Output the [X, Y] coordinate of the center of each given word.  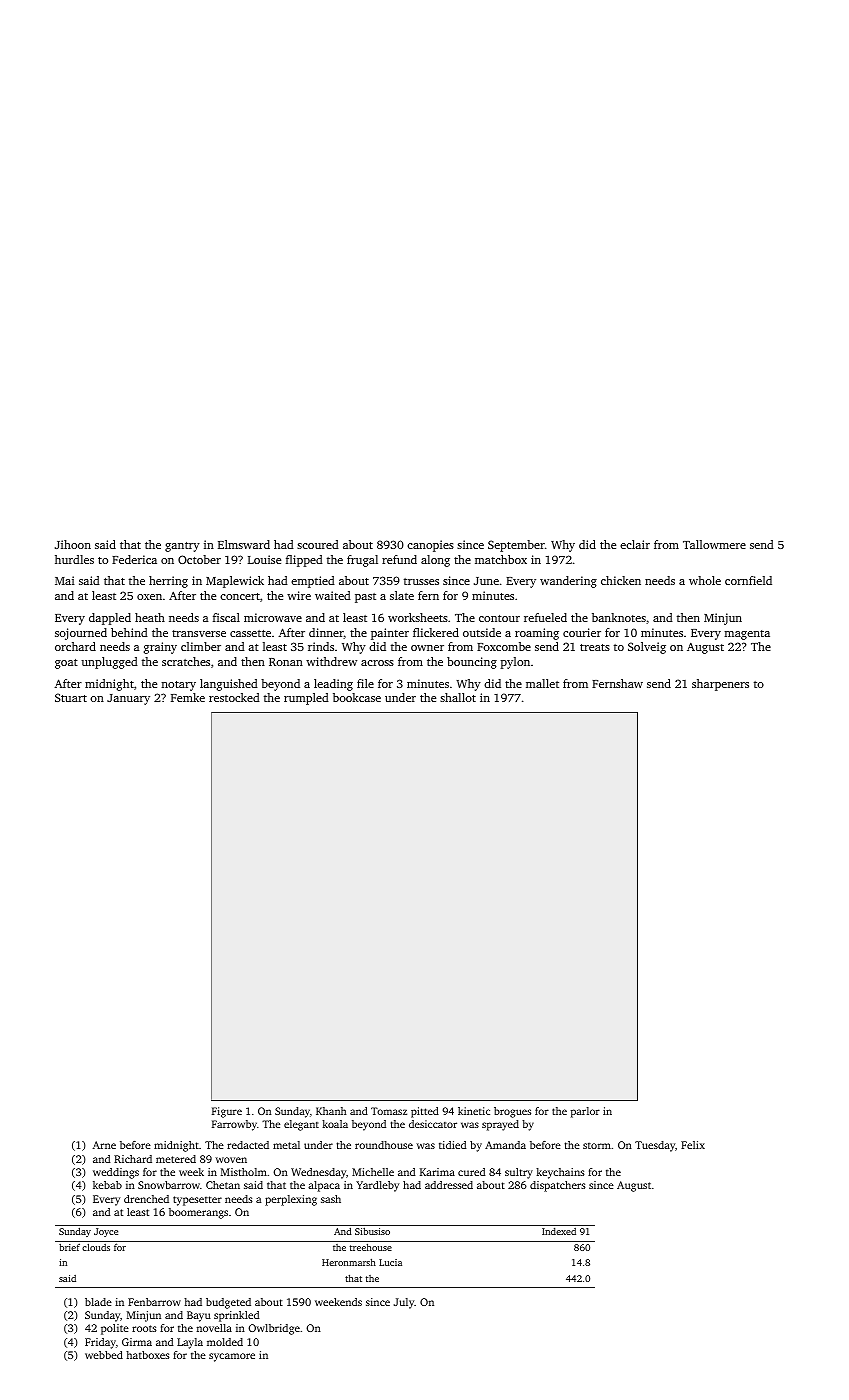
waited [333, 595]
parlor [585, 1112]
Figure [227, 1112]
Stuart [71, 697]
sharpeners [720, 685]
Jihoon [73, 544]
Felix [693, 1145]
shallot [458, 697]
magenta [747, 635]
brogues [512, 1112]
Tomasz [389, 1111]
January [128, 699]
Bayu [199, 1316]
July [404, 1303]
